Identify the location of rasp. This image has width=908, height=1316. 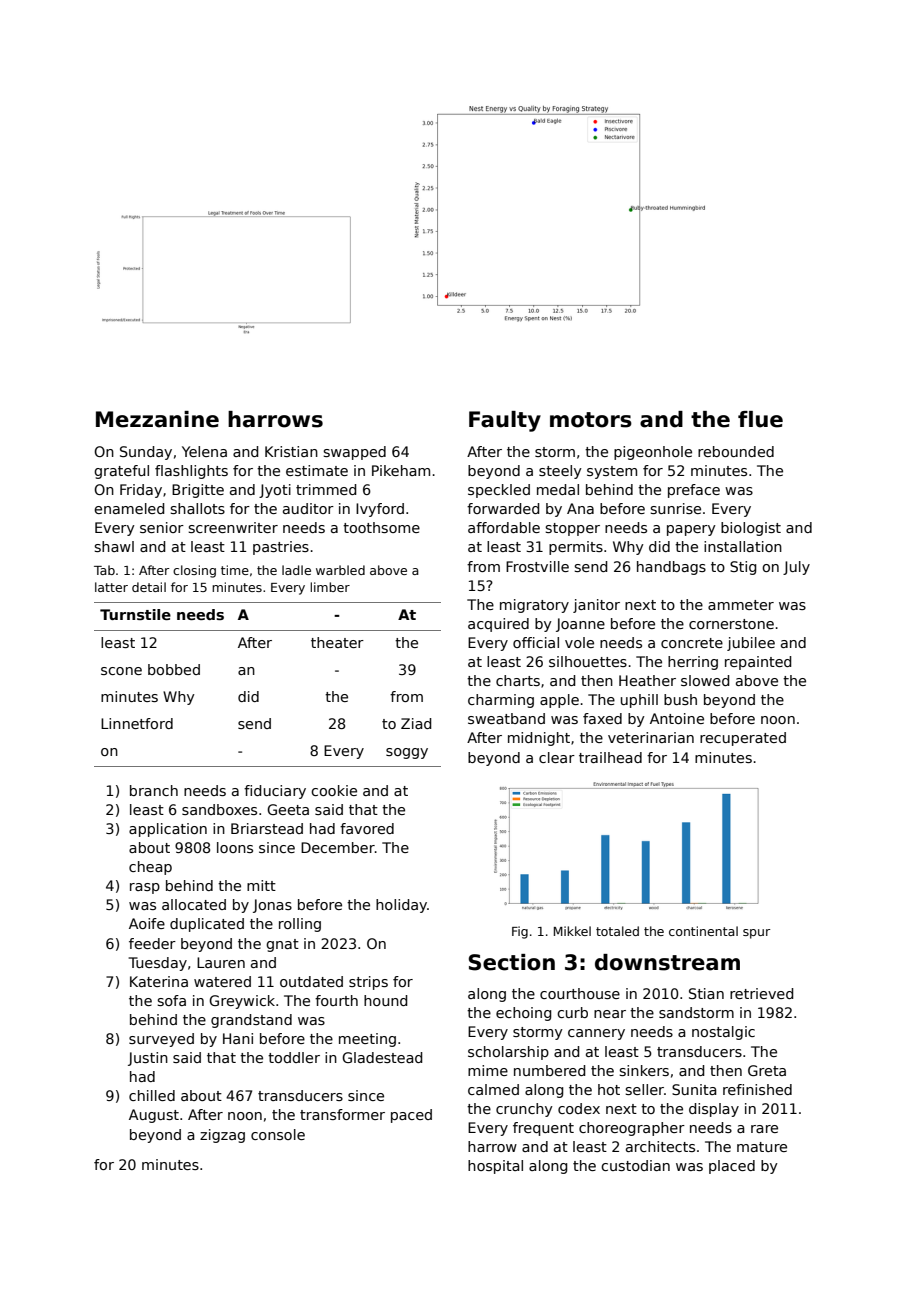
(145, 888).
